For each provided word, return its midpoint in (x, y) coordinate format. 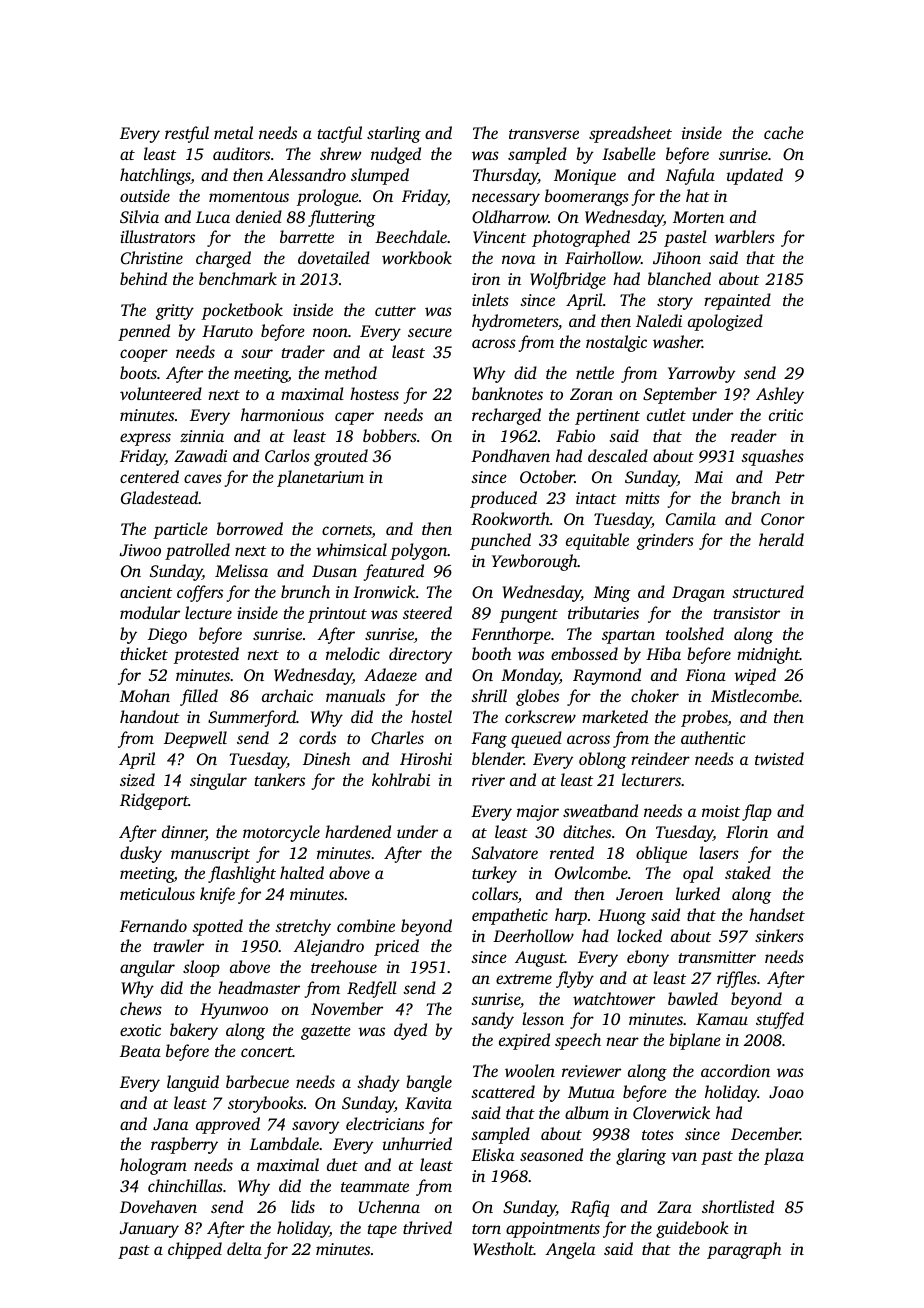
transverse (544, 134)
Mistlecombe (755, 695)
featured (394, 572)
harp (571, 916)
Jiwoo (140, 550)
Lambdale (284, 1143)
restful (187, 134)
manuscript (210, 855)
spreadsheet (630, 134)
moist (721, 811)
